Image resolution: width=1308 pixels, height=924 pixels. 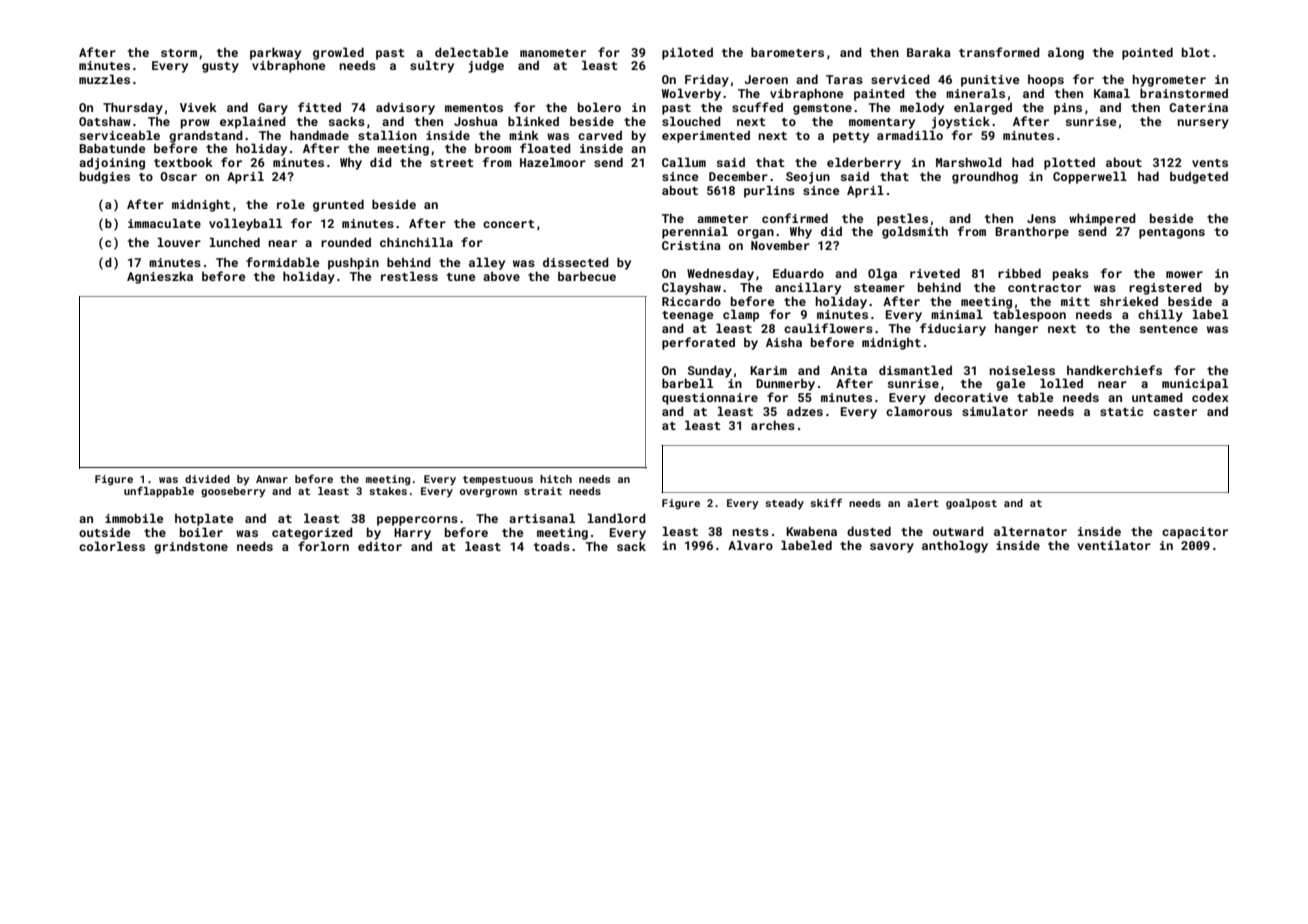 What do you see at coordinates (1184, 274) in the image?
I see `mower` at bounding box center [1184, 274].
